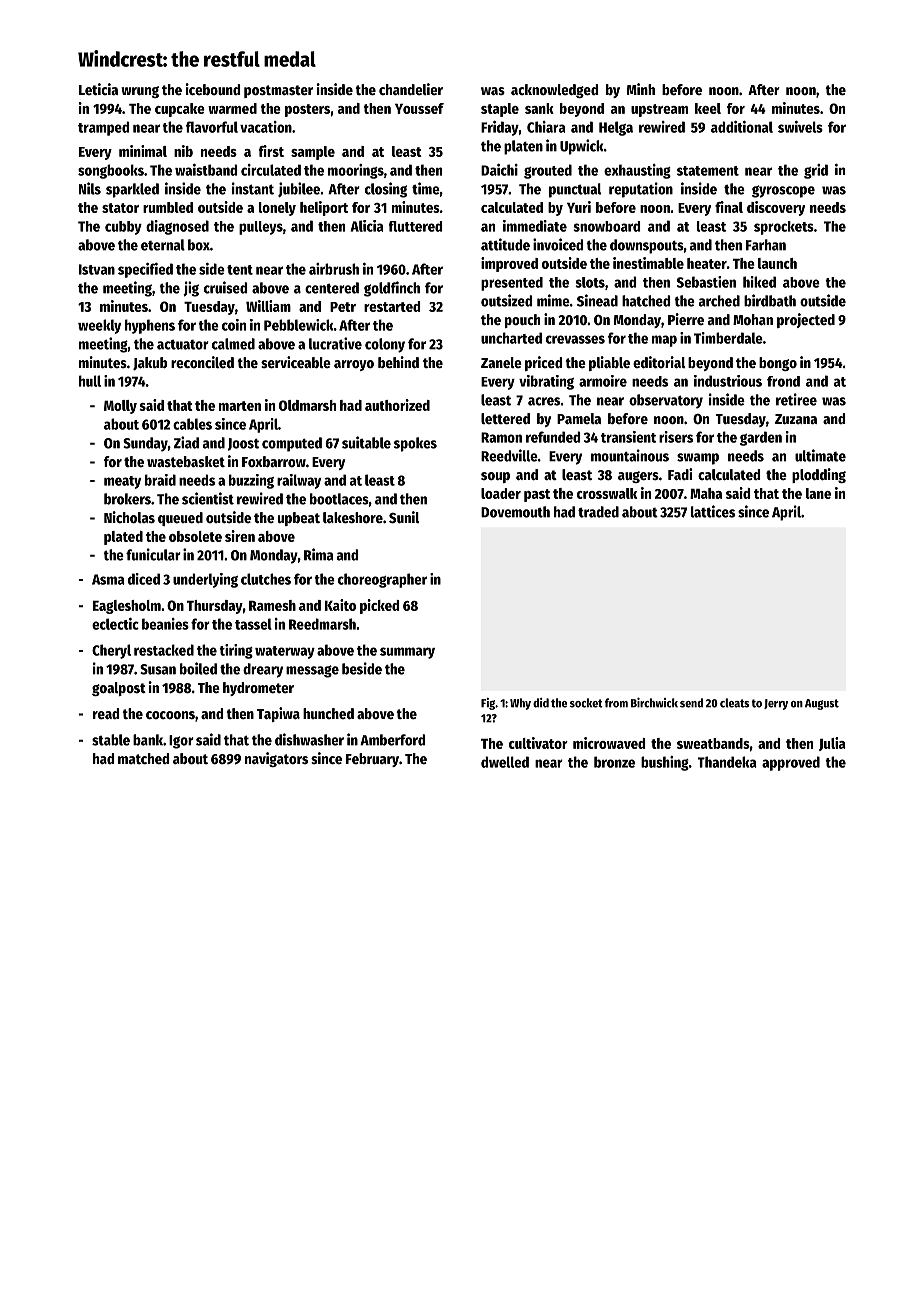 The width and height of the screenshot is (924, 1308). I want to click on gyroscope, so click(783, 191).
